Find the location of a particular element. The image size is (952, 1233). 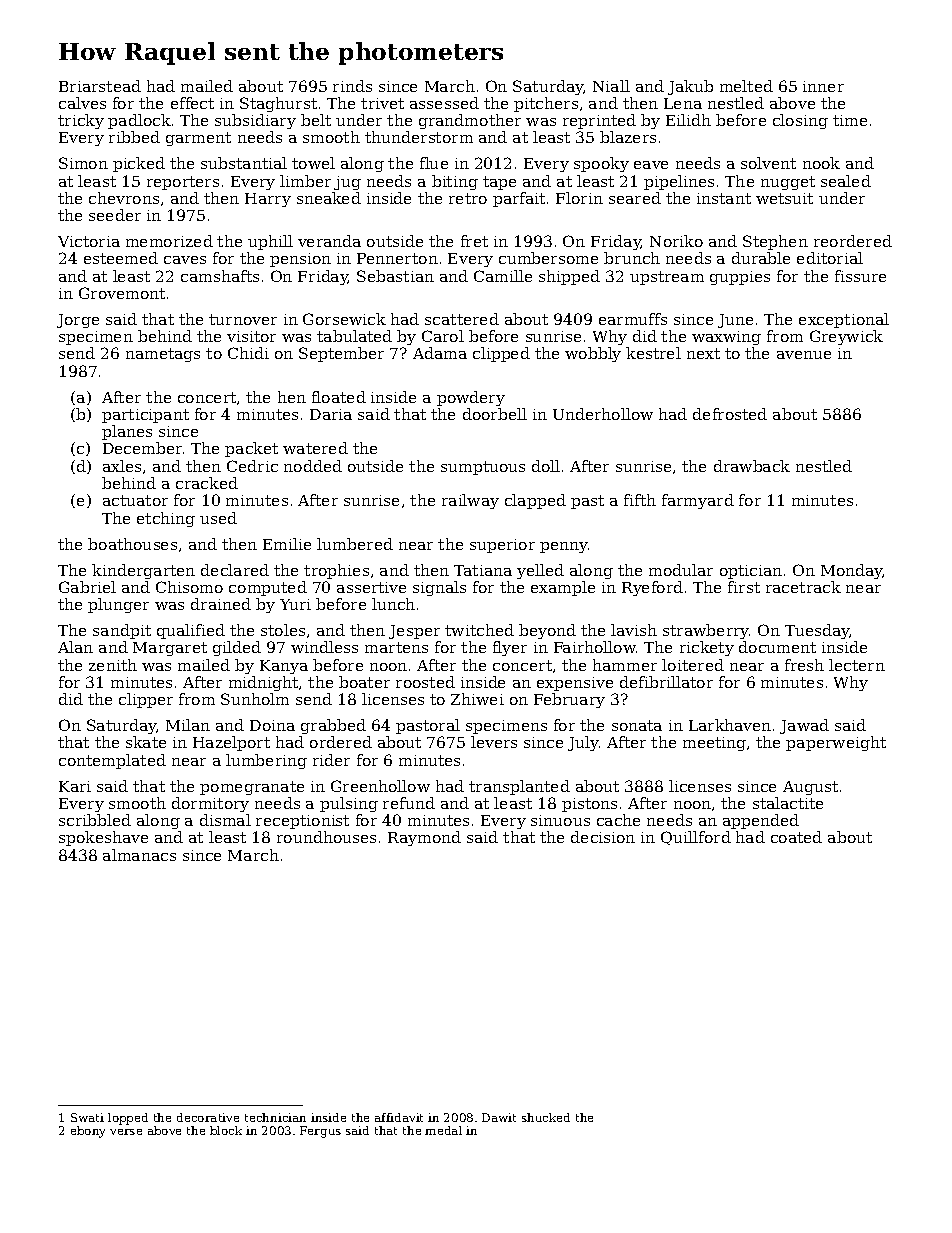

affidavit is located at coordinates (399, 1117).
